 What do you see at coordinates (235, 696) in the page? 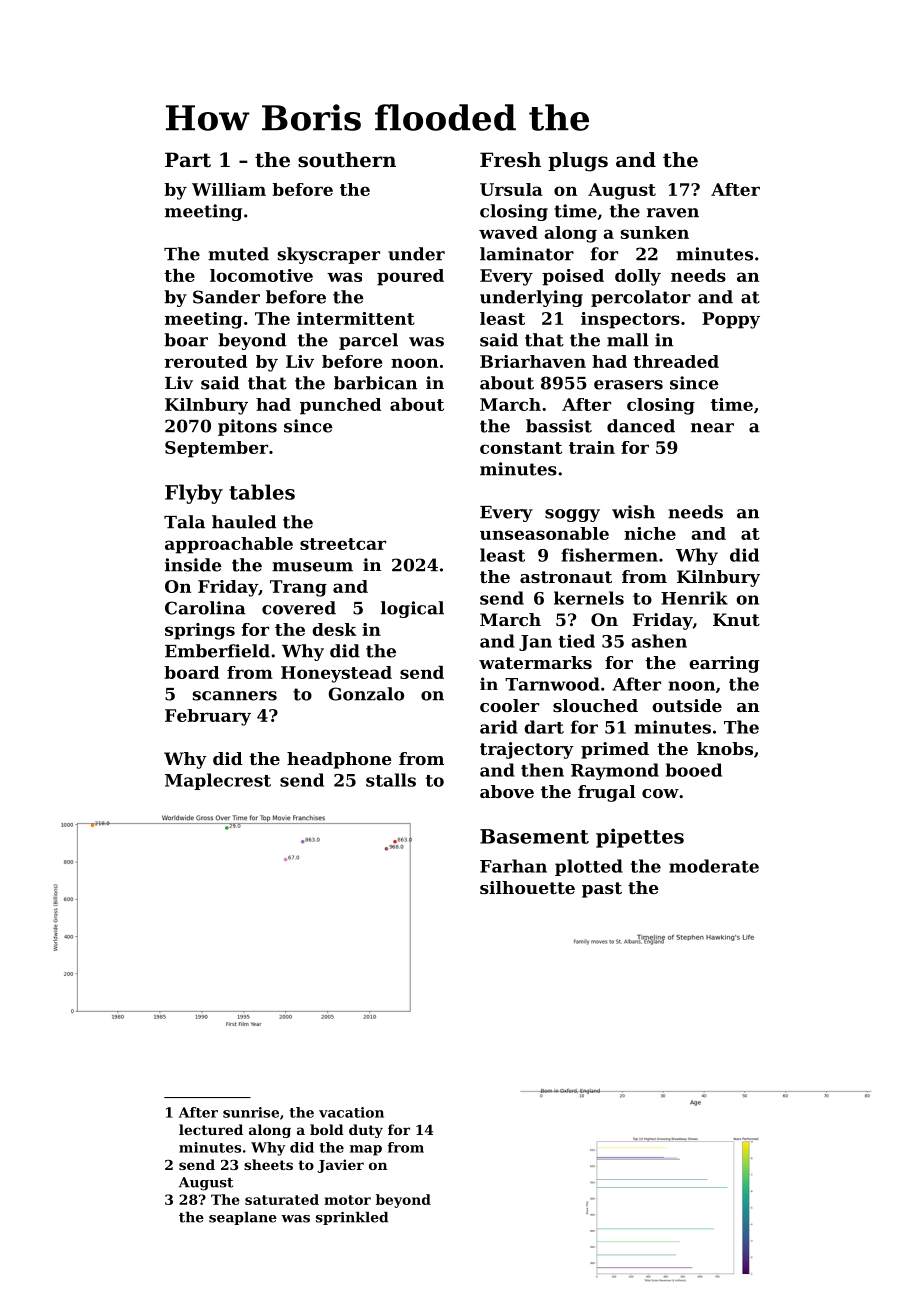
I see `scanners` at bounding box center [235, 696].
